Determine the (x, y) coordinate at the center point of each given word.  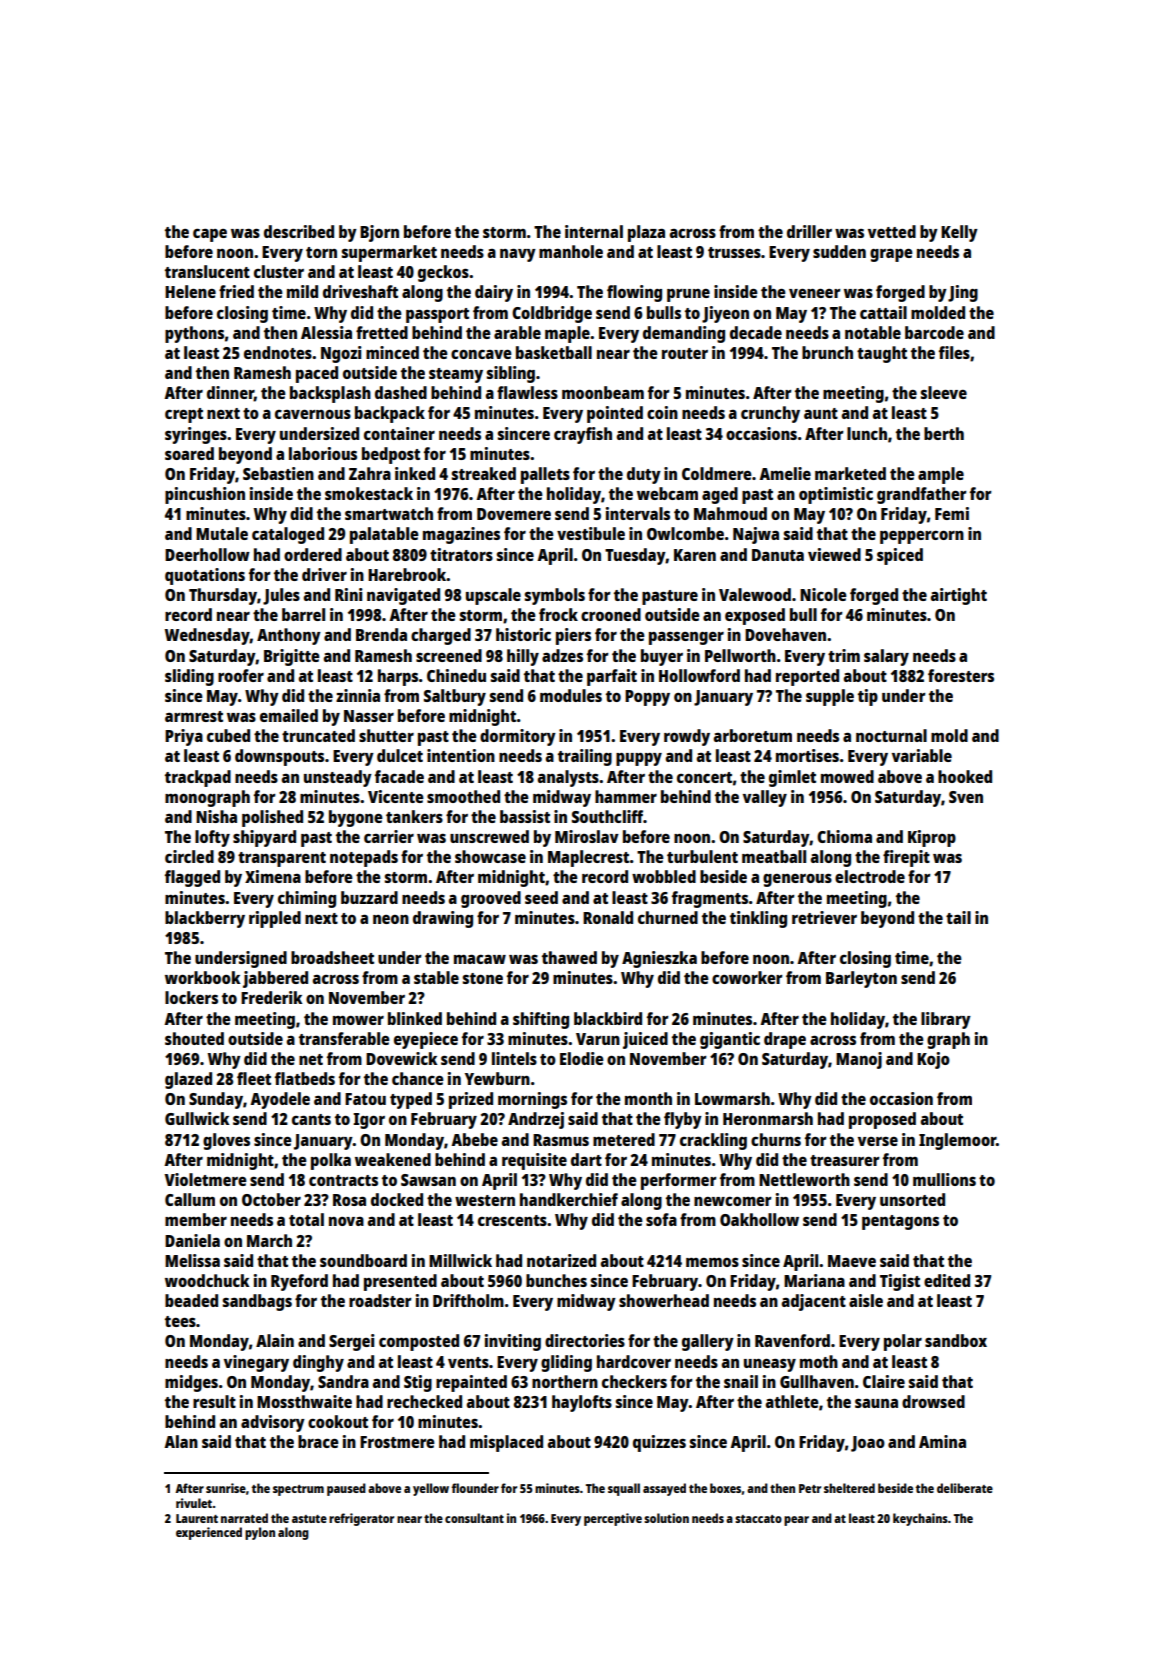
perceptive (613, 1519)
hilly (523, 657)
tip (868, 697)
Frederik (272, 997)
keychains (920, 1519)
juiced (645, 1040)
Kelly (959, 233)
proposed (882, 1120)
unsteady (338, 778)
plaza (646, 233)
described (299, 231)
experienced (209, 1533)
